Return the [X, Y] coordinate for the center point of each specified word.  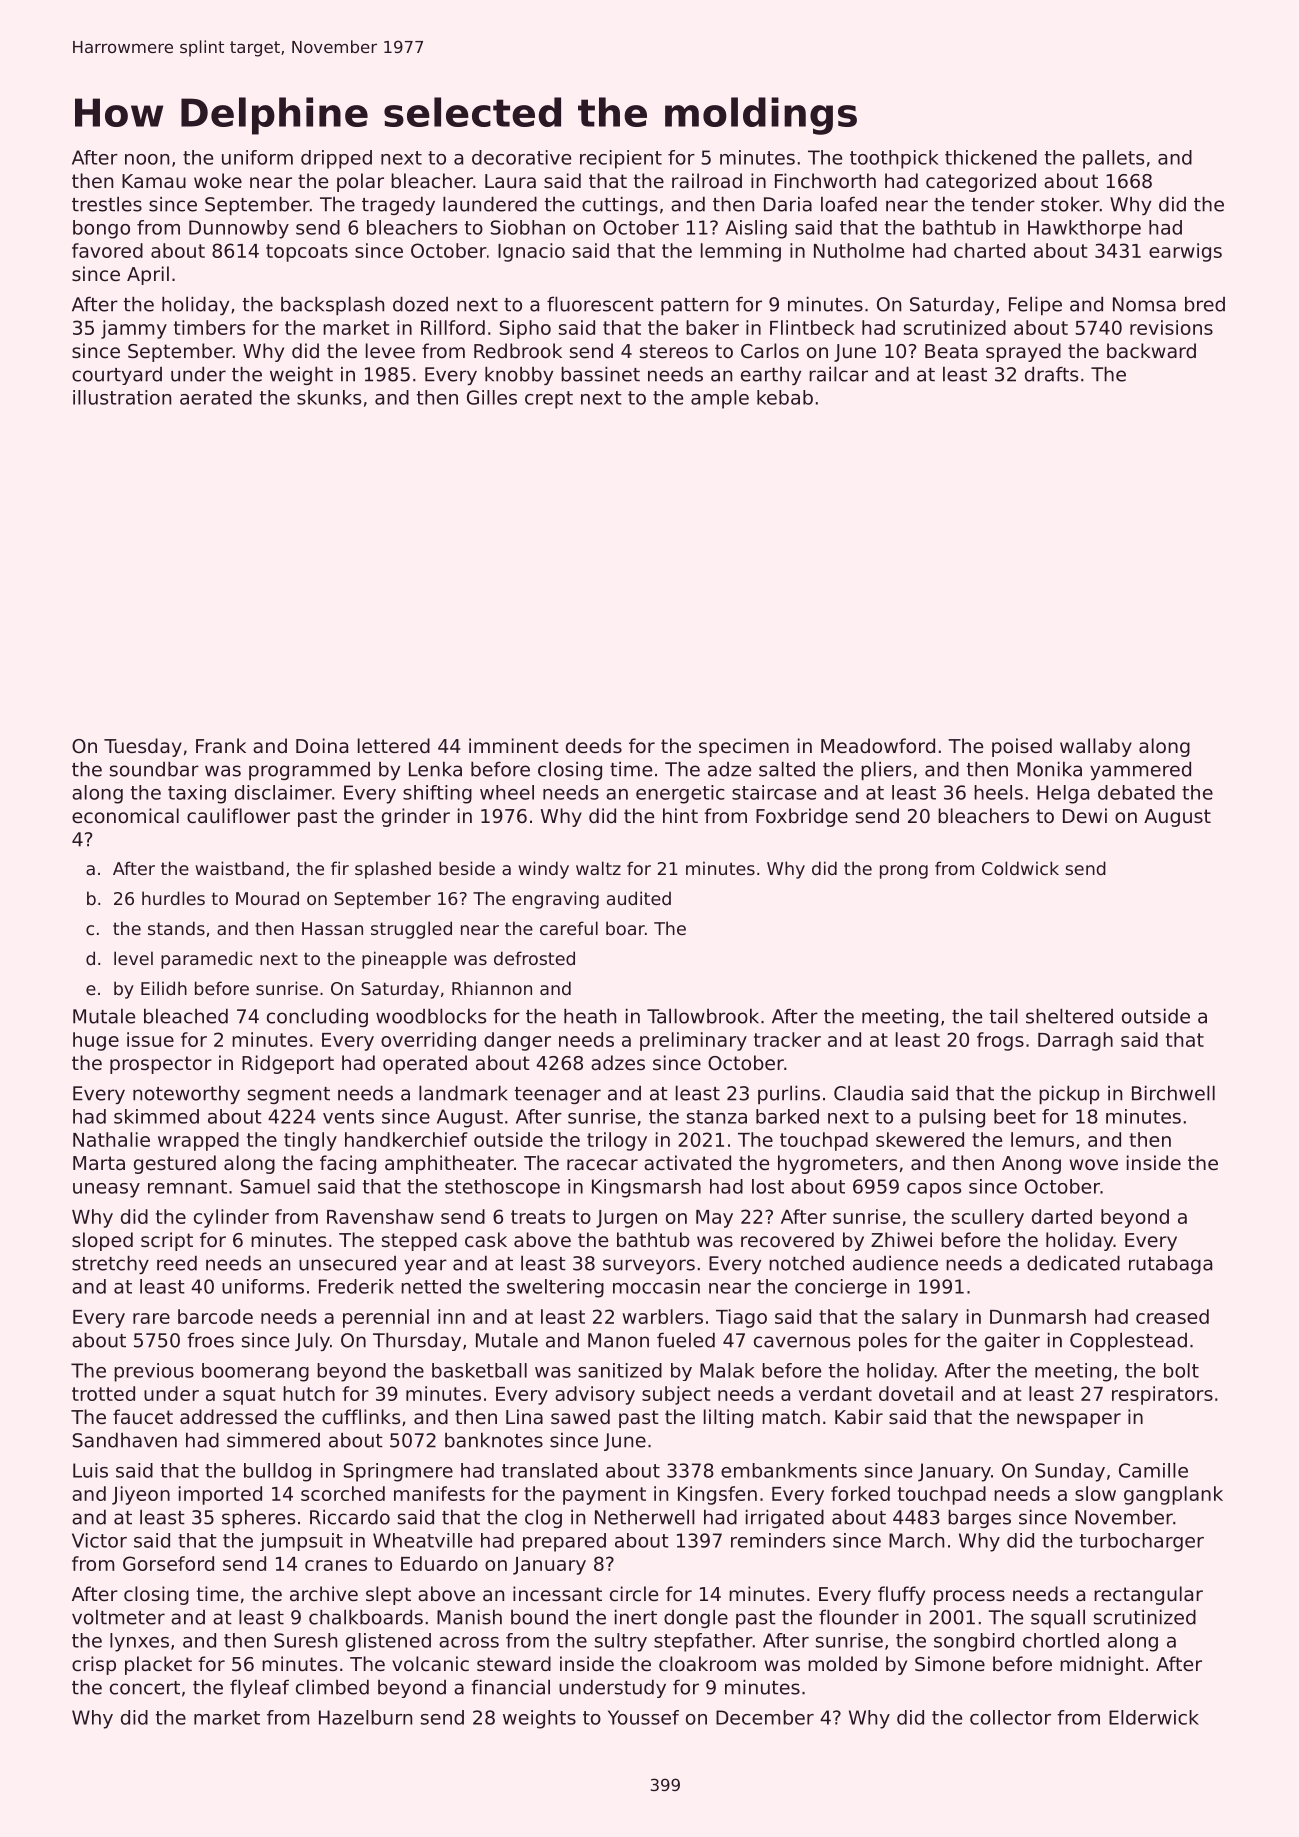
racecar [602, 1164]
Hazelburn [365, 1717]
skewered [920, 1139]
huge [96, 1041]
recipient [621, 159]
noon [147, 159]
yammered [1140, 770]
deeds [594, 745]
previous [154, 1372]
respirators [1162, 1395]
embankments [789, 1470]
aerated [216, 397]
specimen [744, 747]
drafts [1051, 374]
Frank [221, 745]
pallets [1113, 159]
